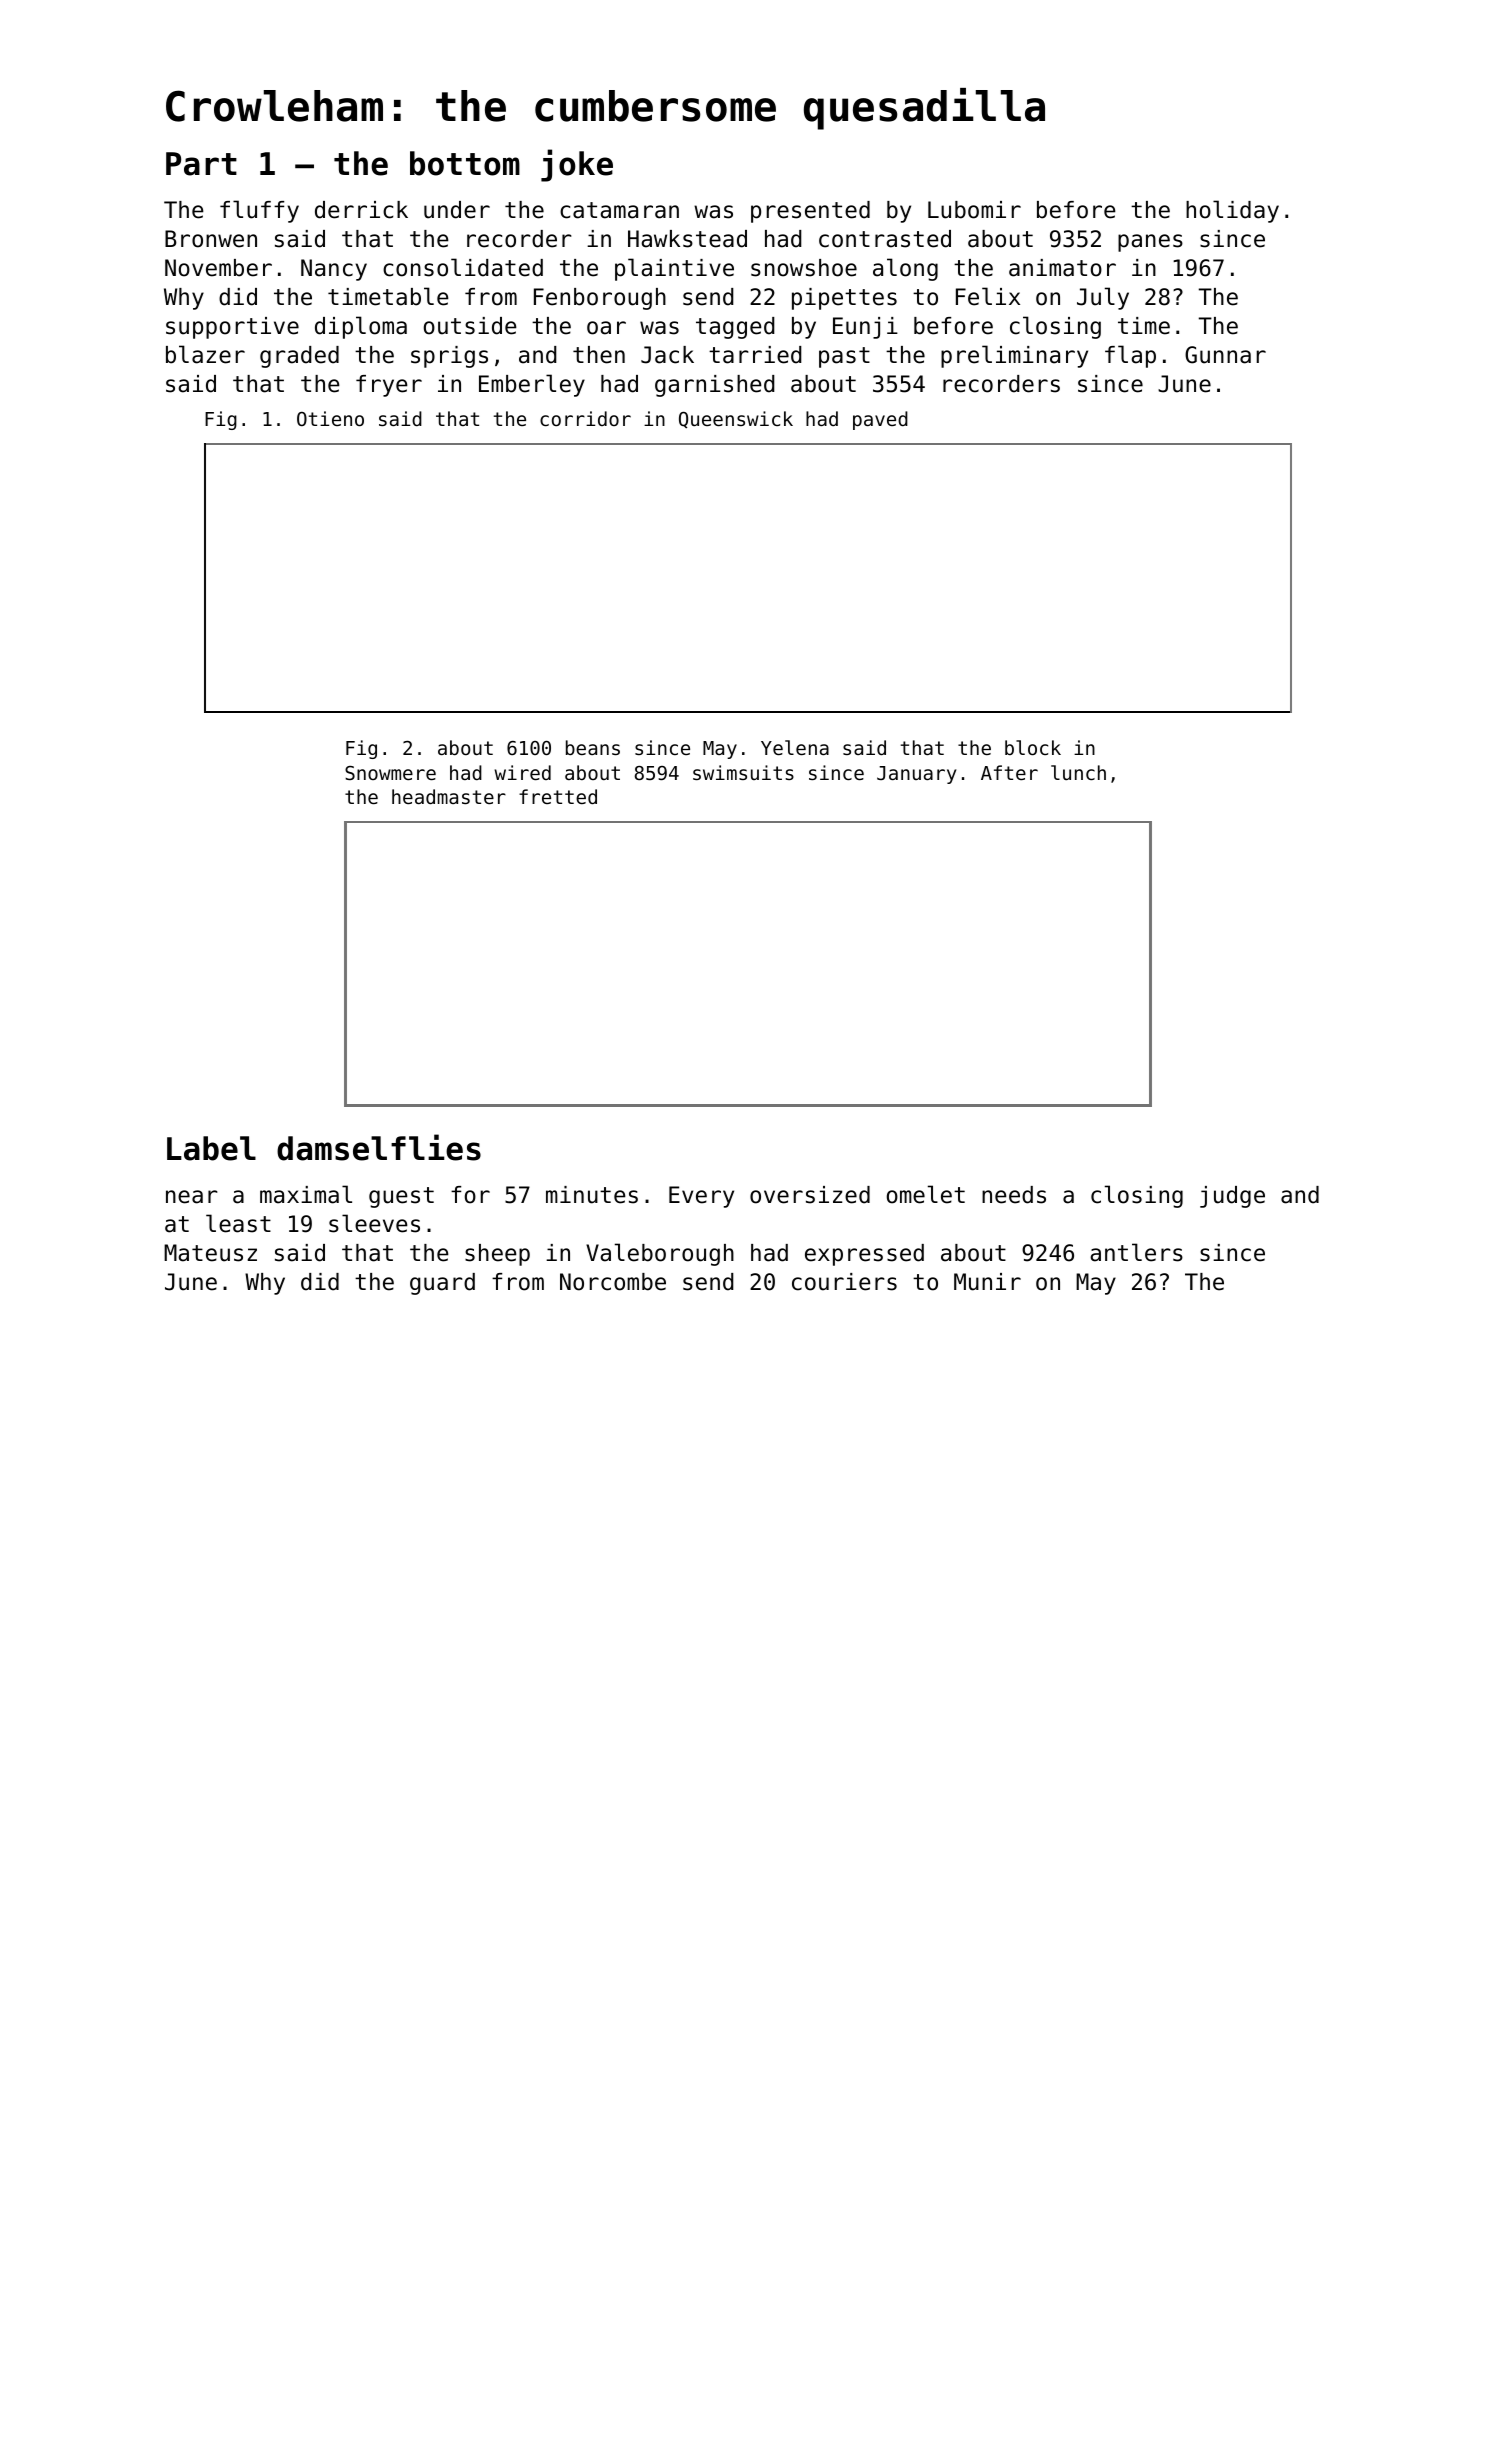 The height and width of the screenshot is (2464, 1496). I want to click on judge, so click(1232, 1197).
